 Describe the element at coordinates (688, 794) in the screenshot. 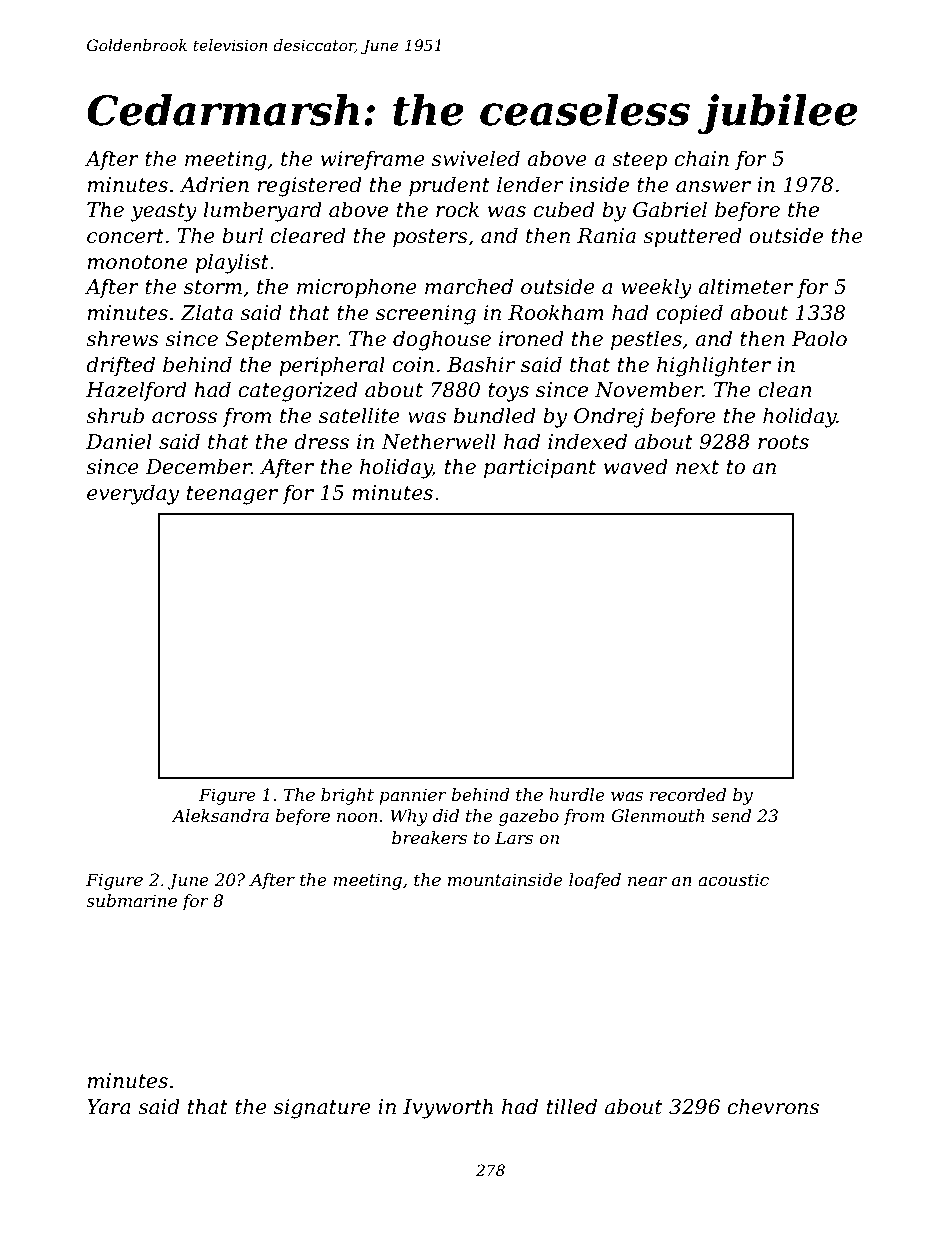

I see `recorded` at that location.
